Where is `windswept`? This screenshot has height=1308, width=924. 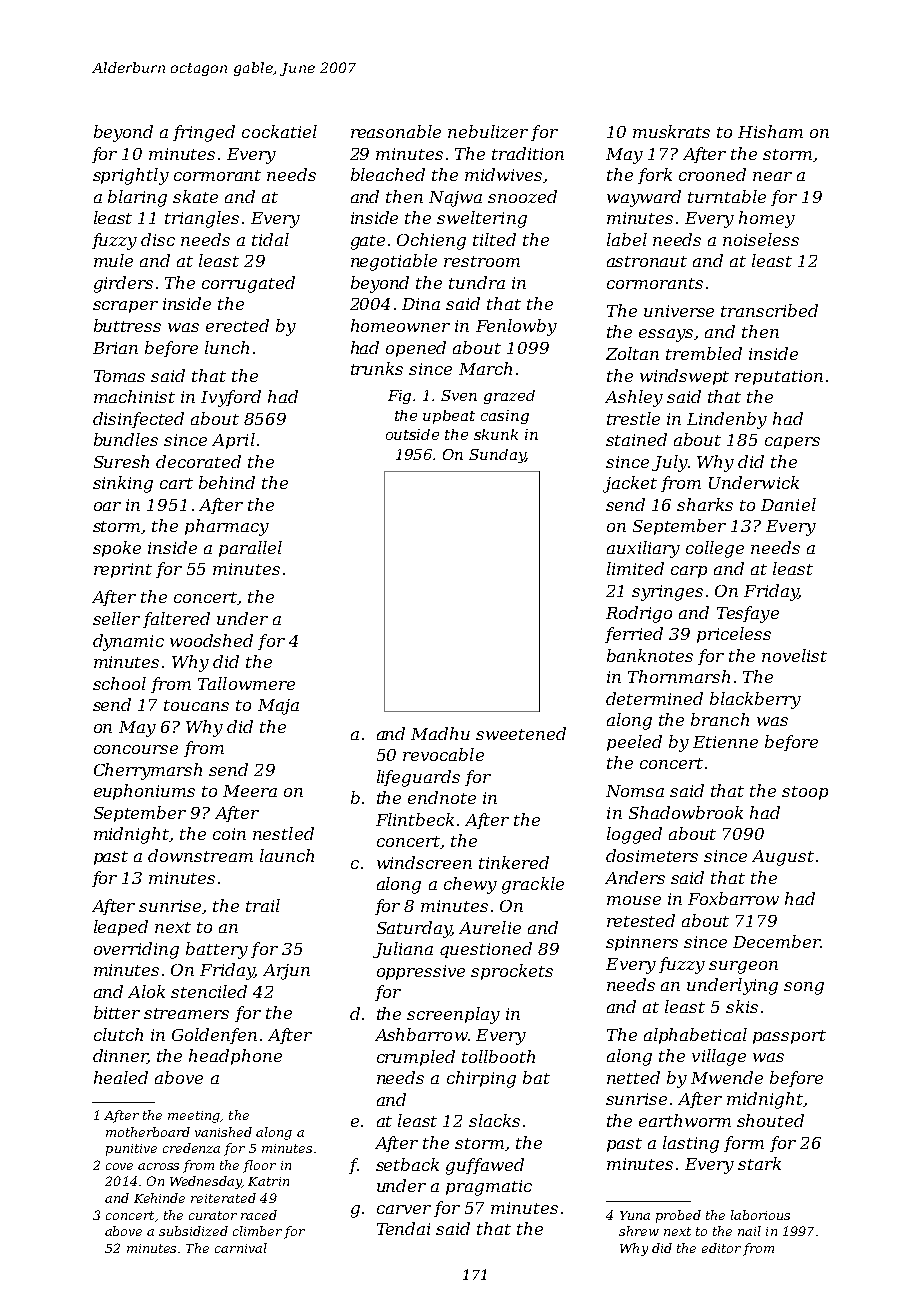
windswept is located at coordinates (684, 377).
